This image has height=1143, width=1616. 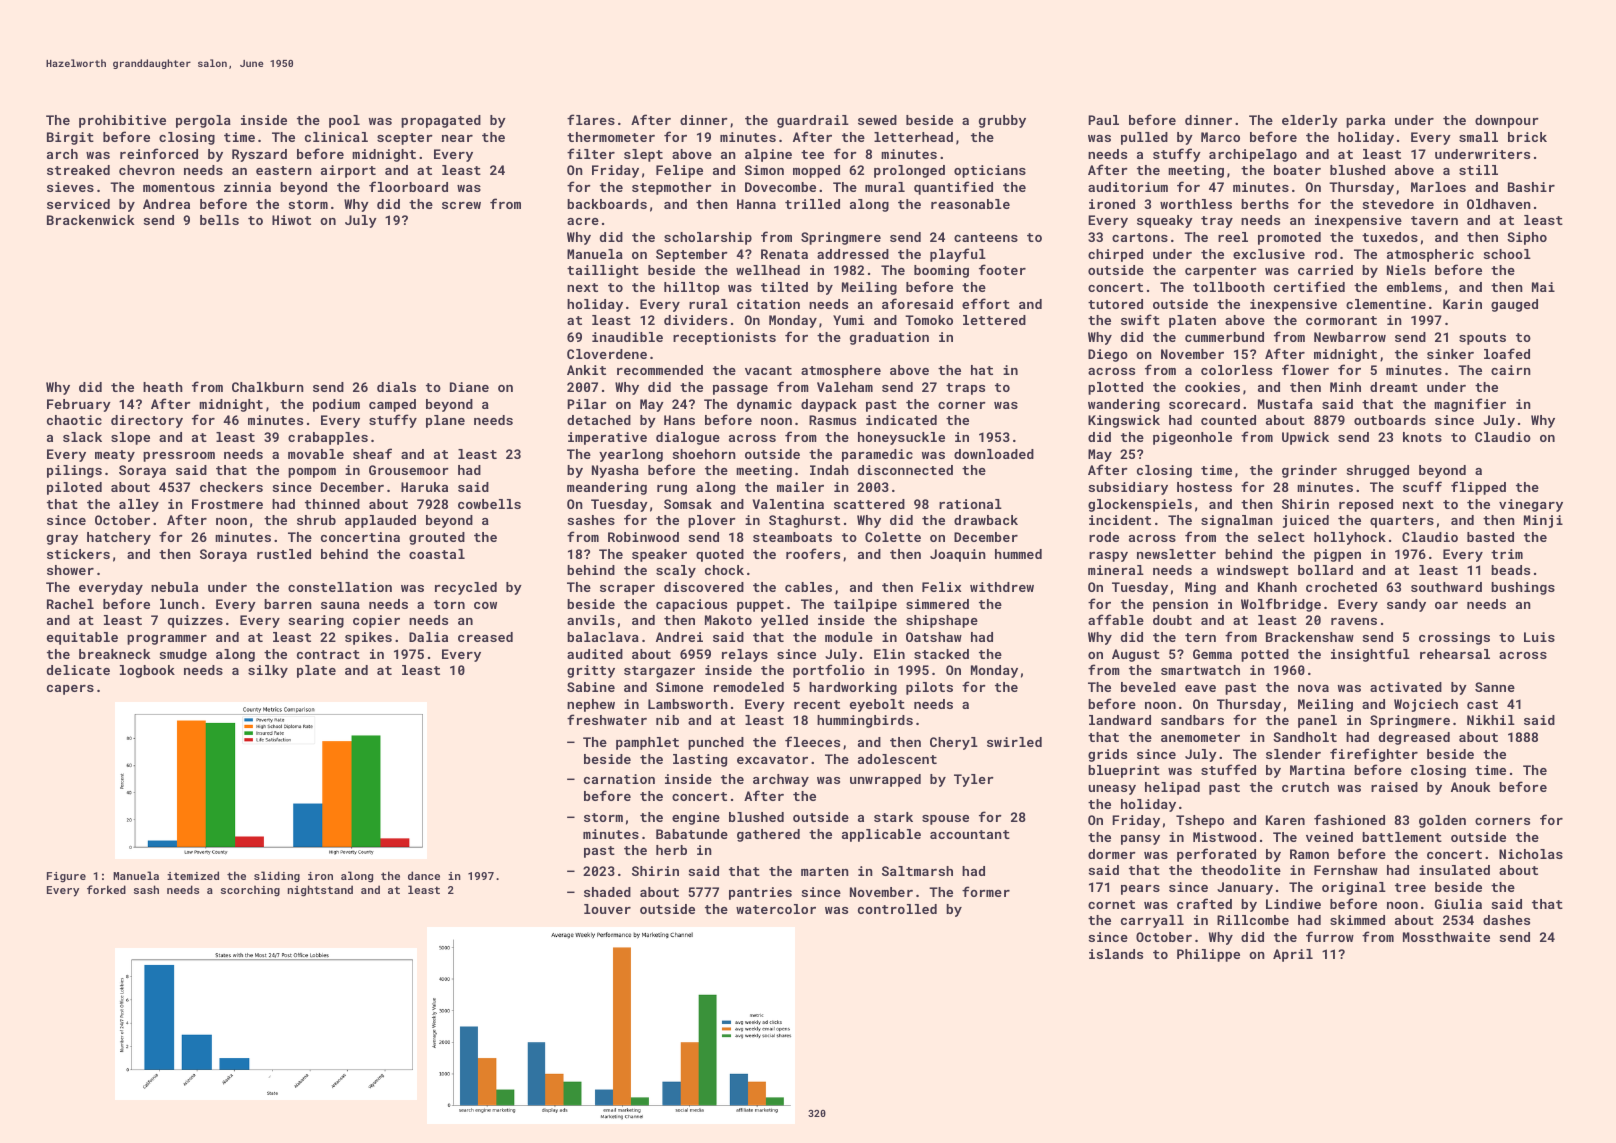 What do you see at coordinates (756, 204) in the image?
I see `Hanna` at bounding box center [756, 204].
